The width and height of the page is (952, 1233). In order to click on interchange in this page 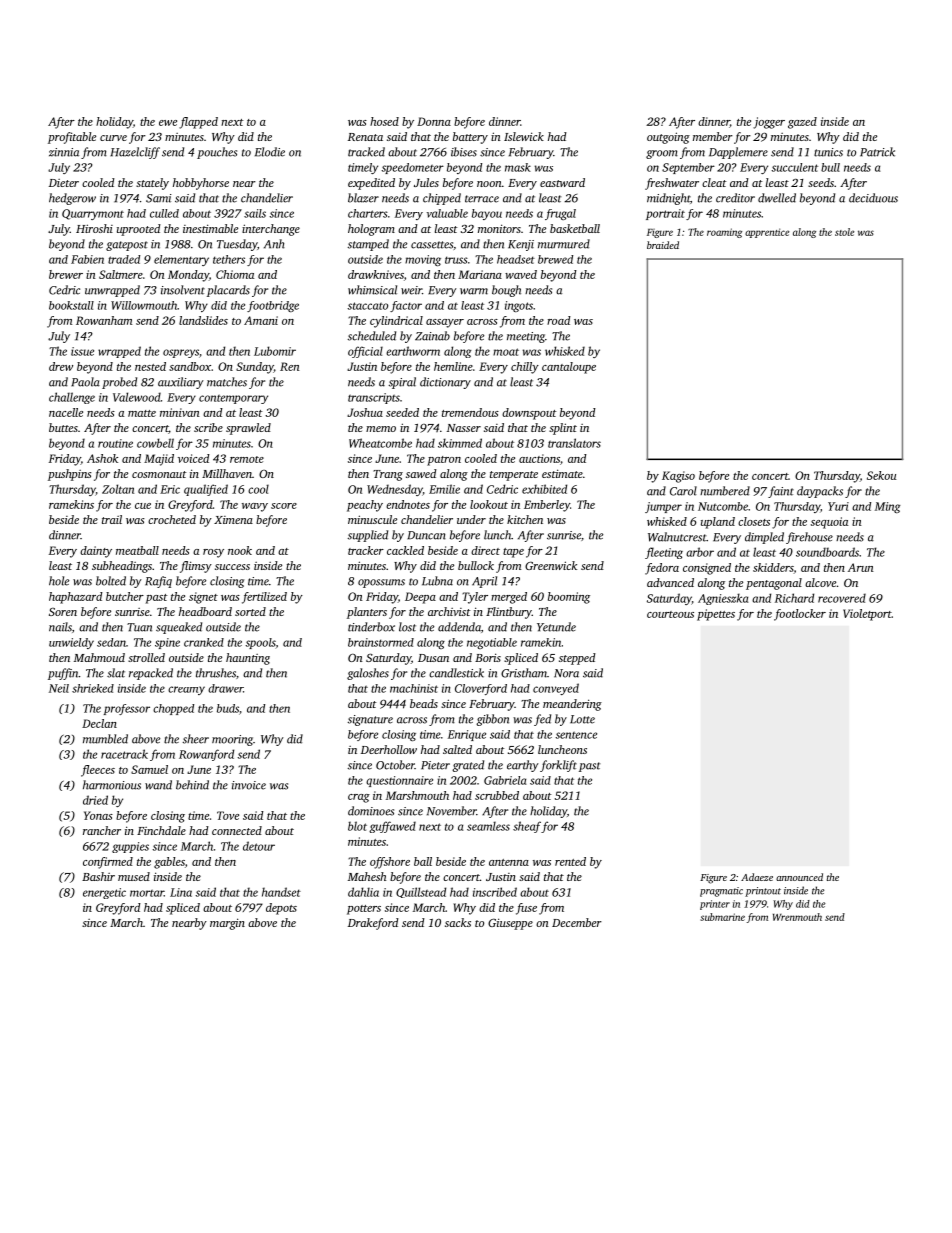, I will do `click(271, 230)`.
